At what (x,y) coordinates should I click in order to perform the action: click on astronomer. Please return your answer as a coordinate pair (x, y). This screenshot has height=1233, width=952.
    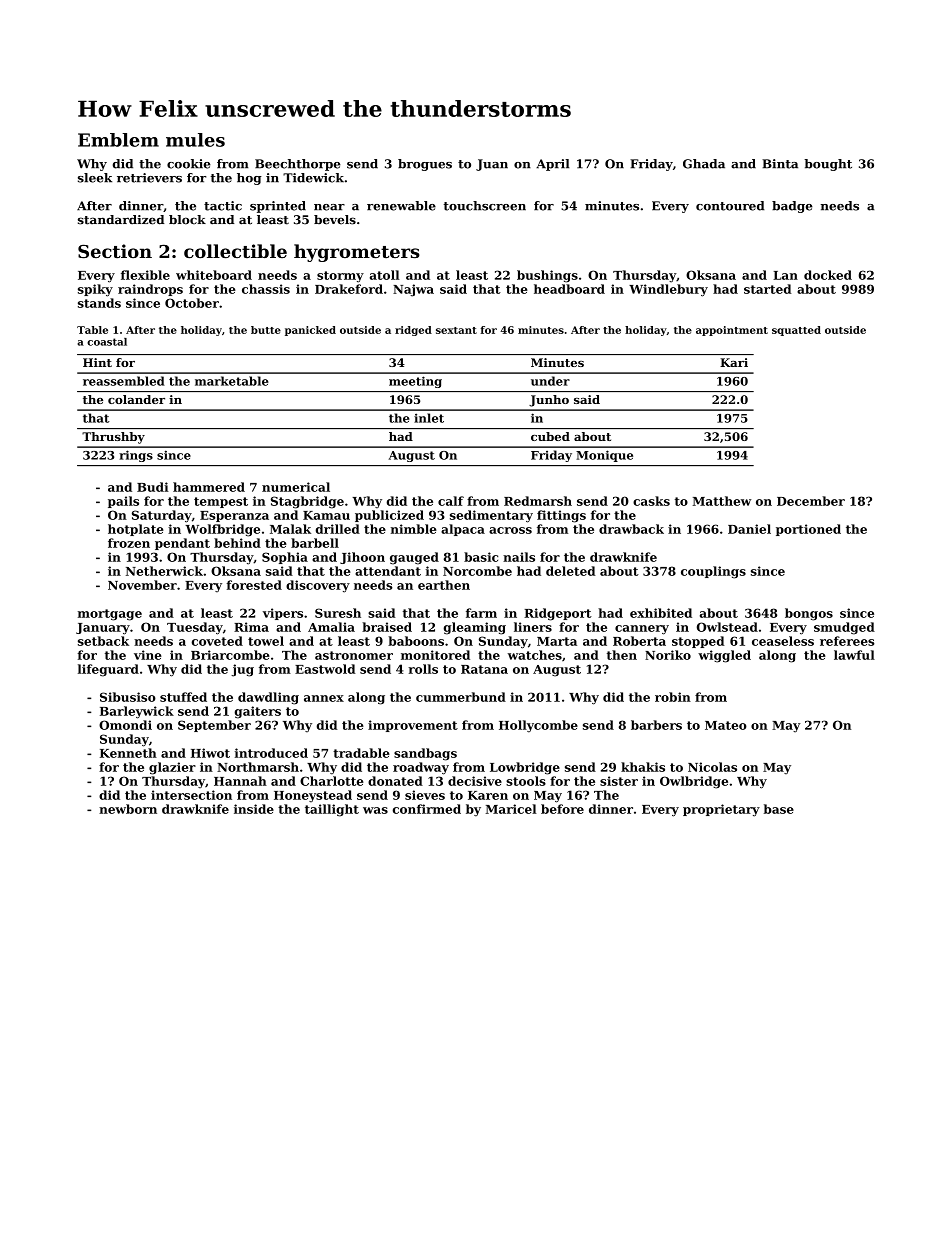
    Looking at the image, I should click on (354, 655).
